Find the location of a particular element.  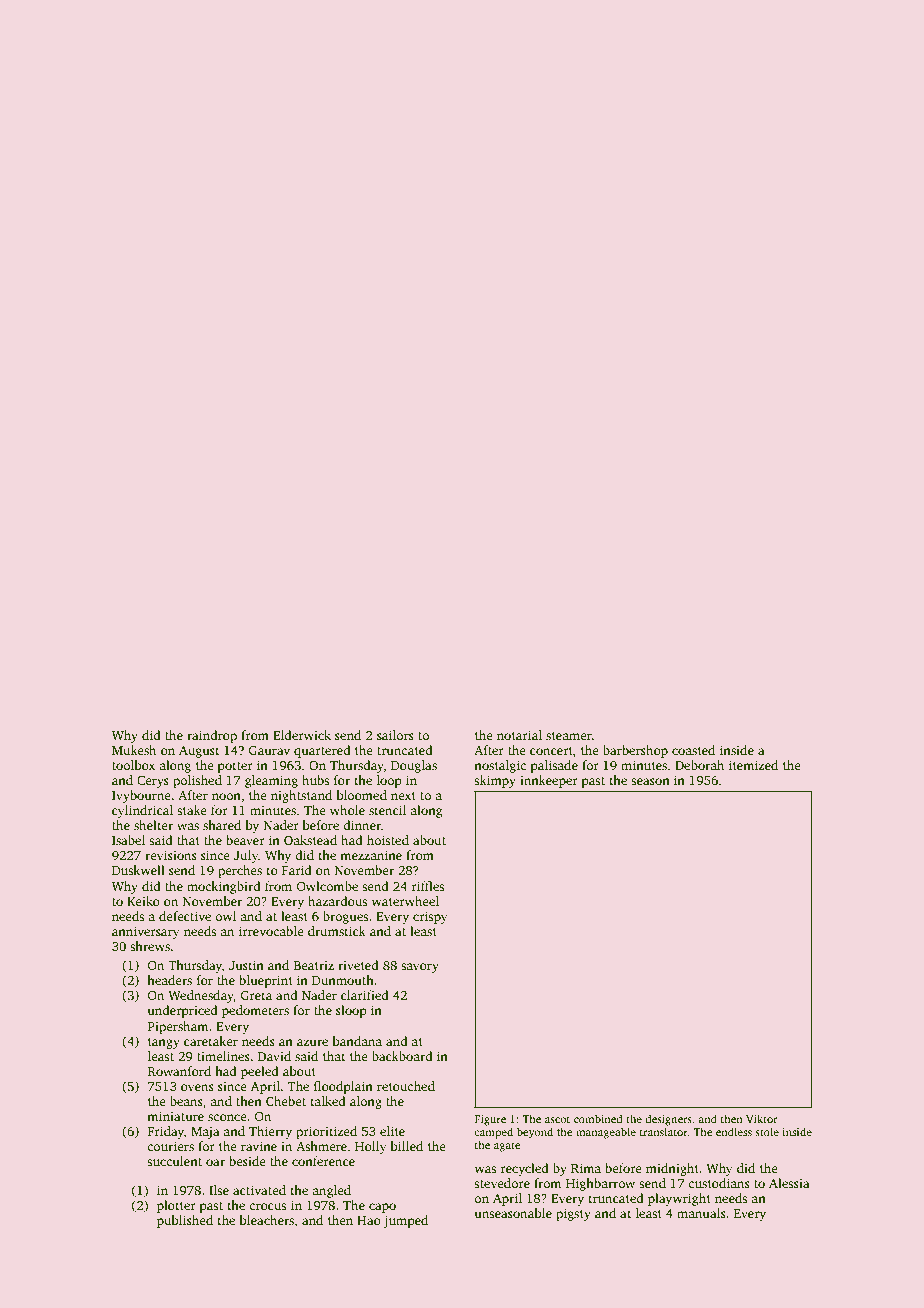

cylindrical is located at coordinates (142, 811).
